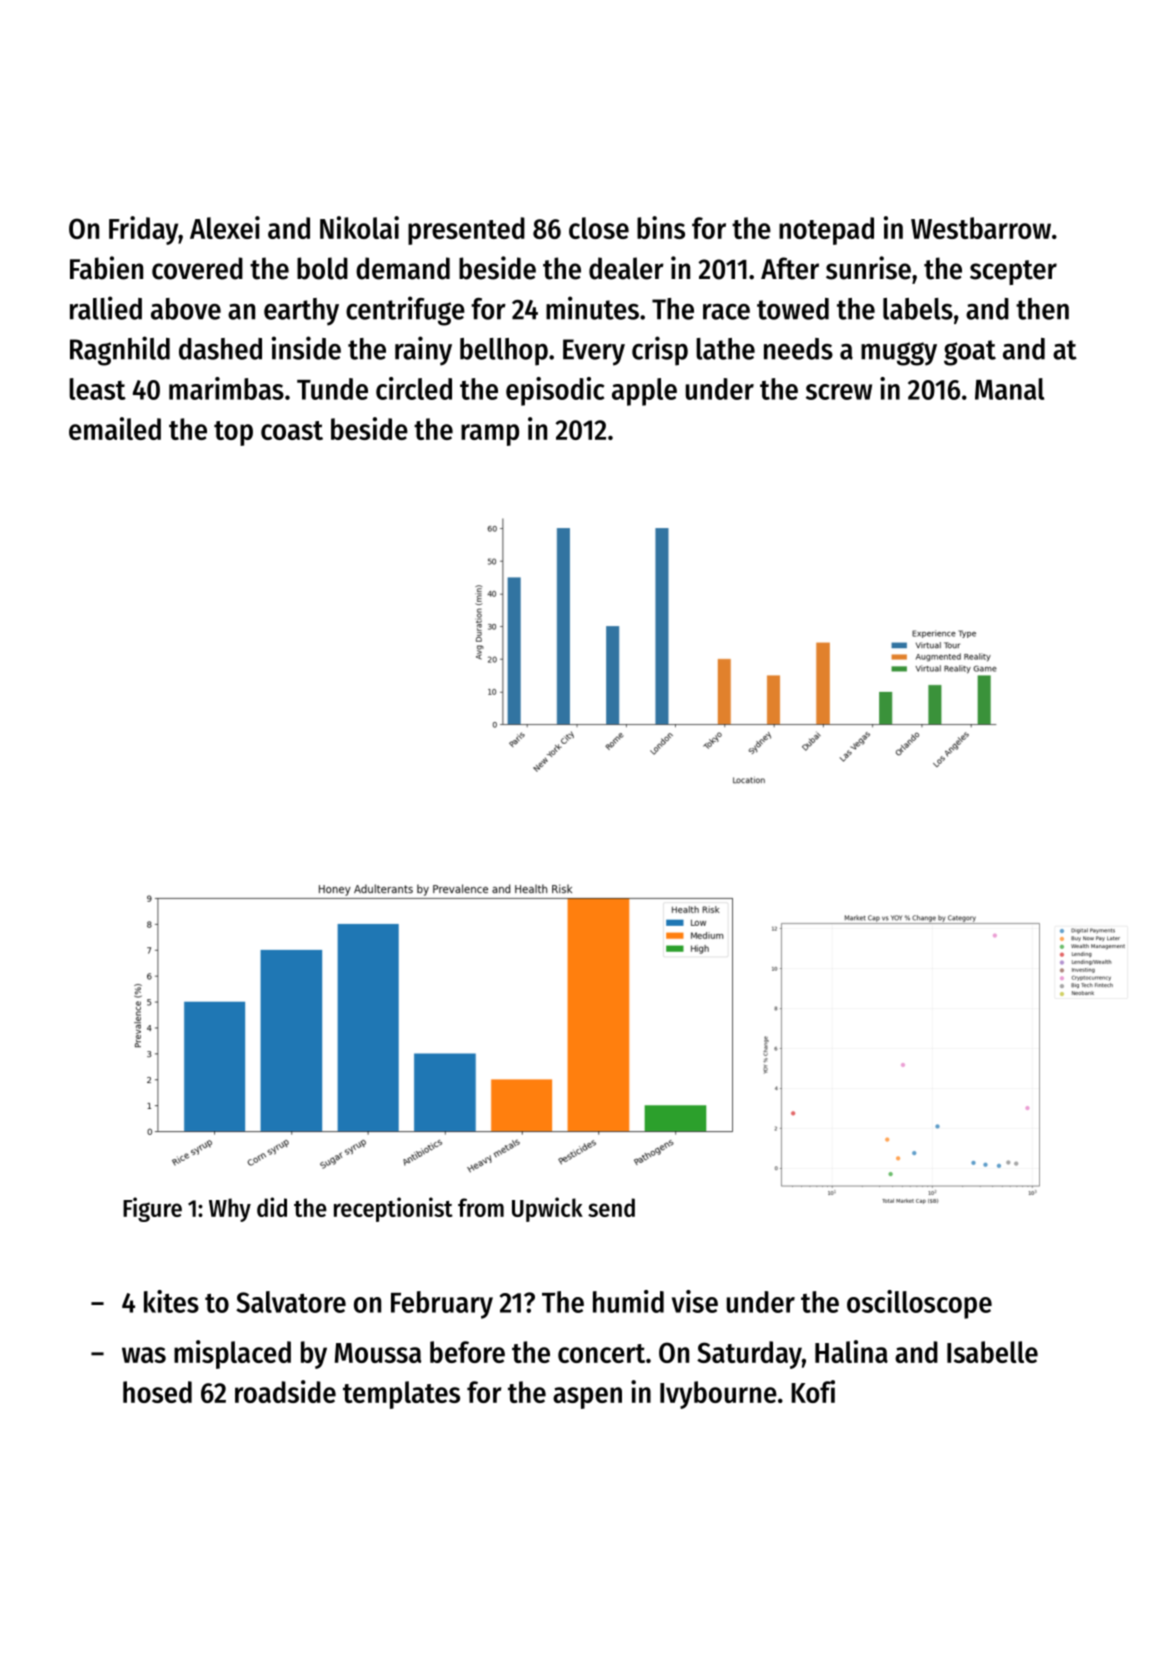 The image size is (1165, 1654). I want to click on Westbarrow, so click(981, 228).
